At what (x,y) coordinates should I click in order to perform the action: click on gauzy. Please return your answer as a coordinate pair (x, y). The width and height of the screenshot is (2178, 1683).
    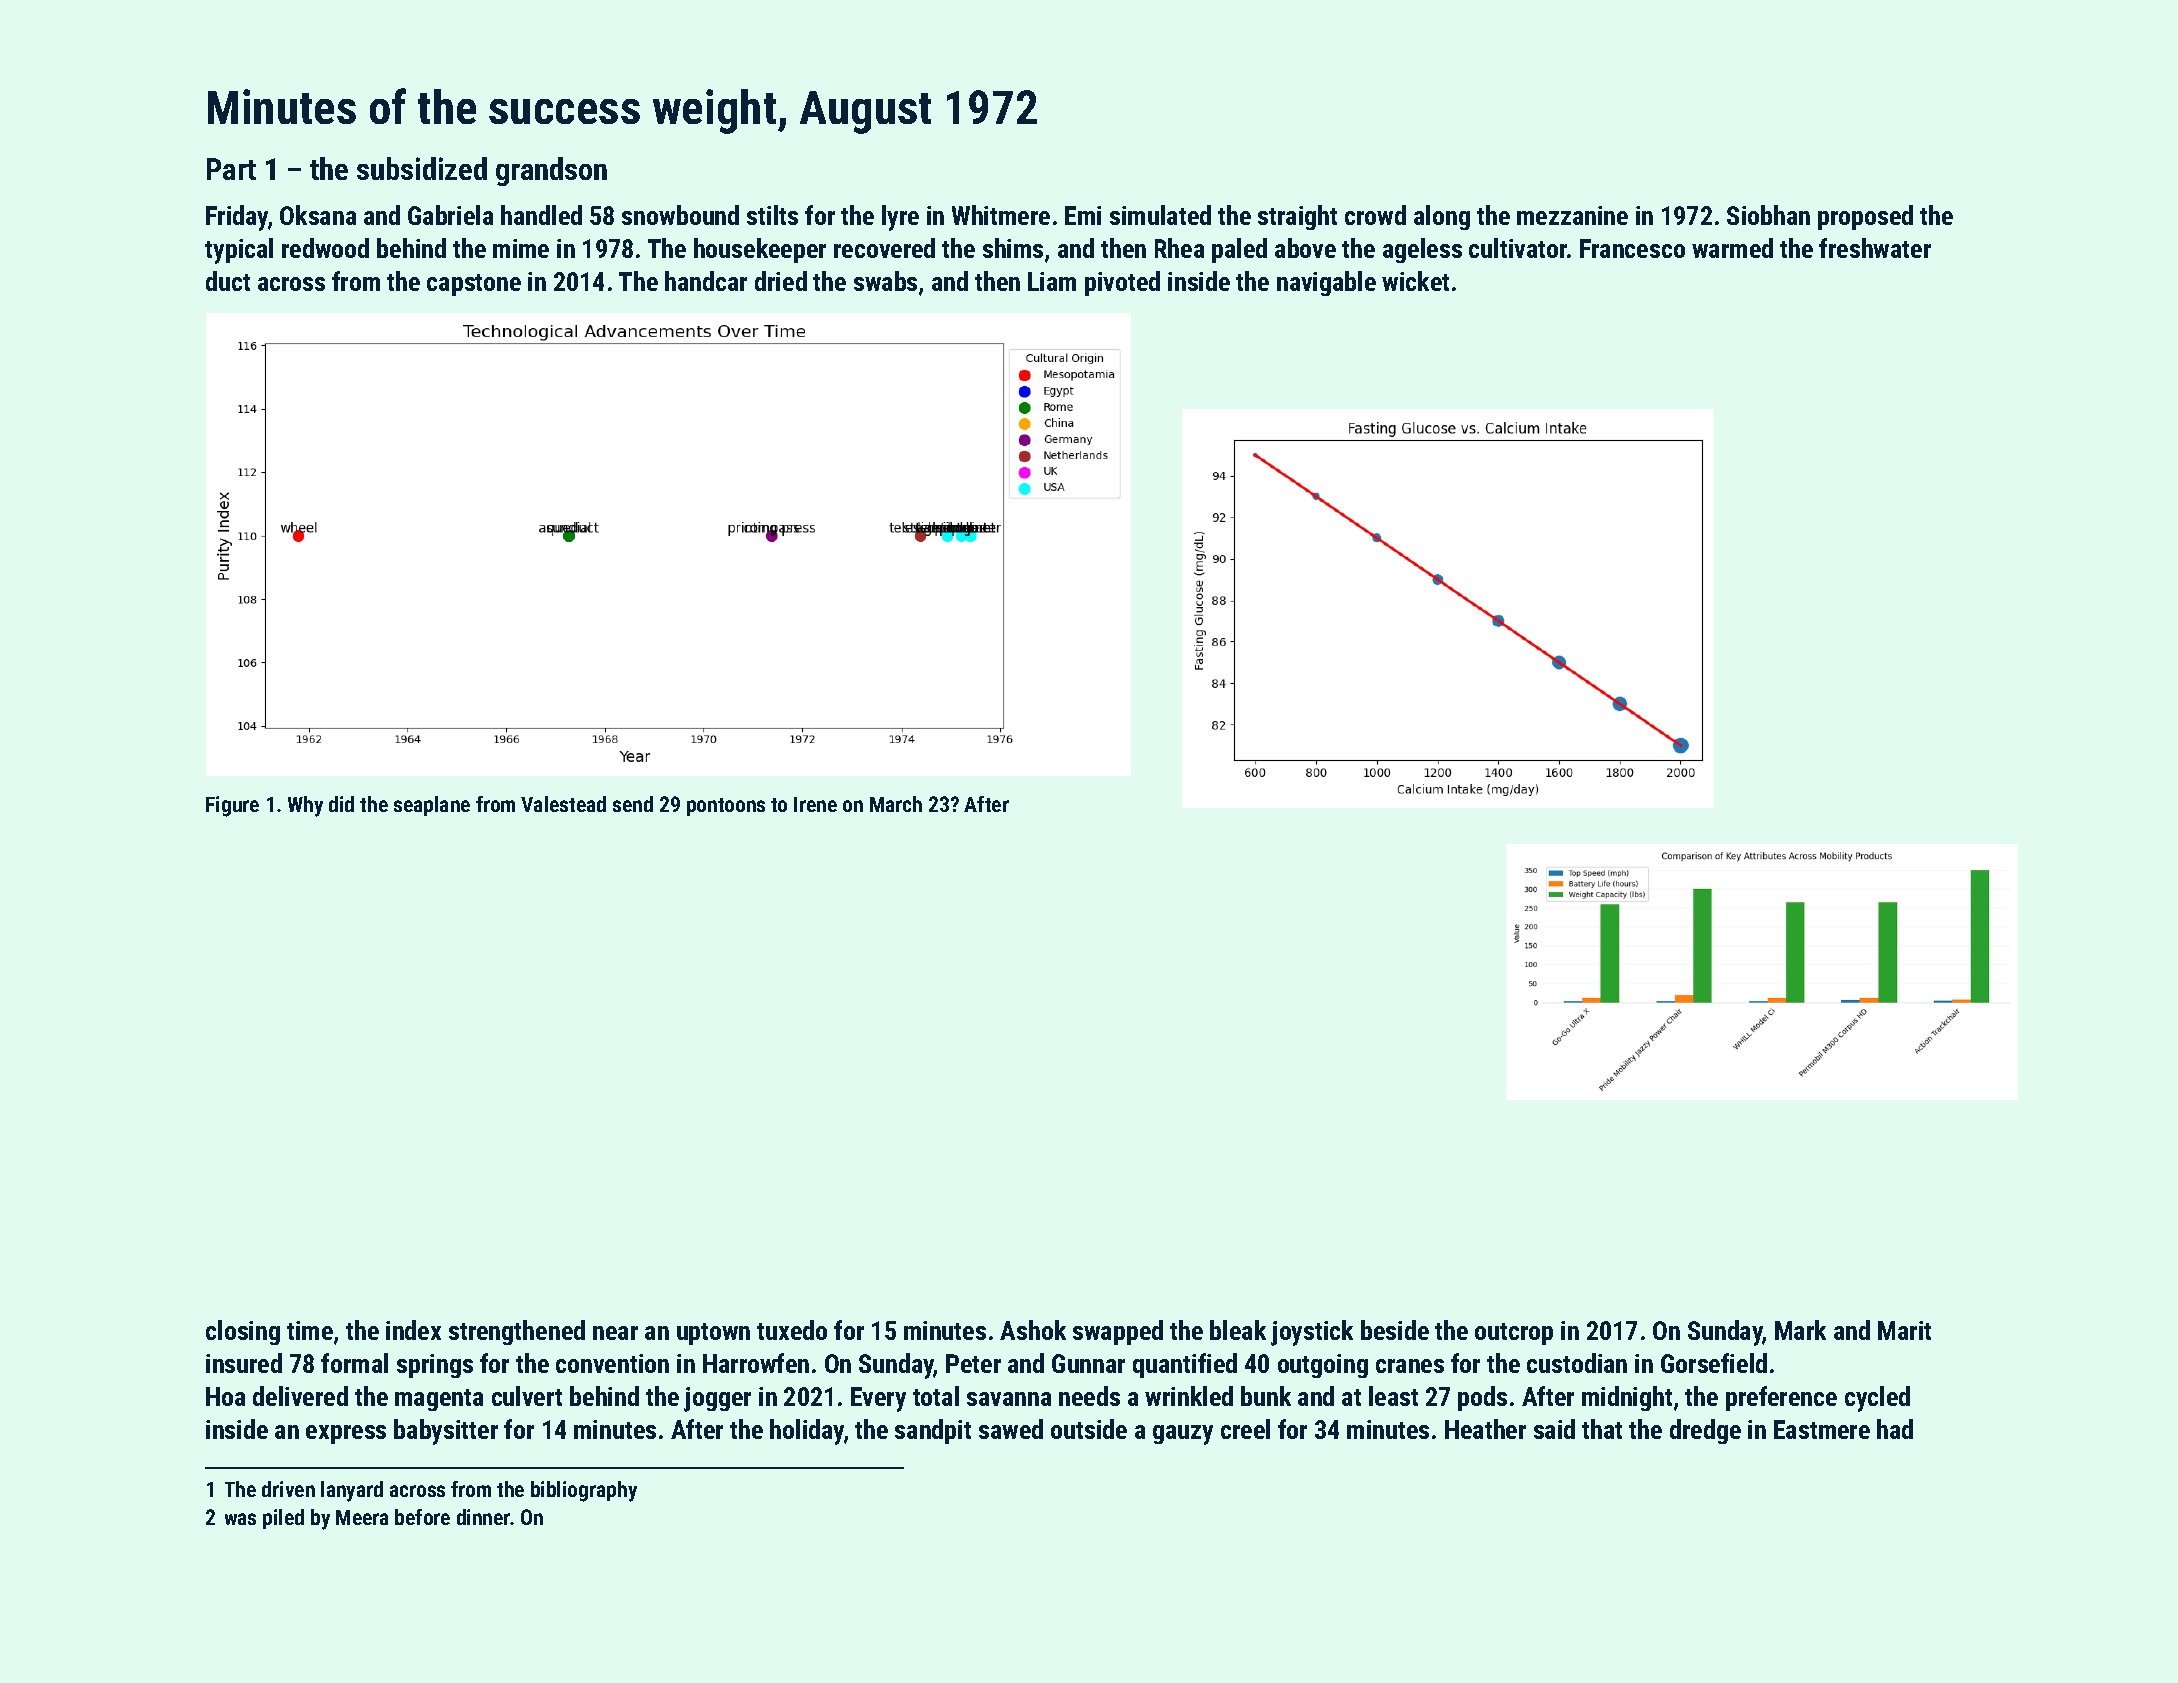
    Looking at the image, I should click on (1183, 1435).
